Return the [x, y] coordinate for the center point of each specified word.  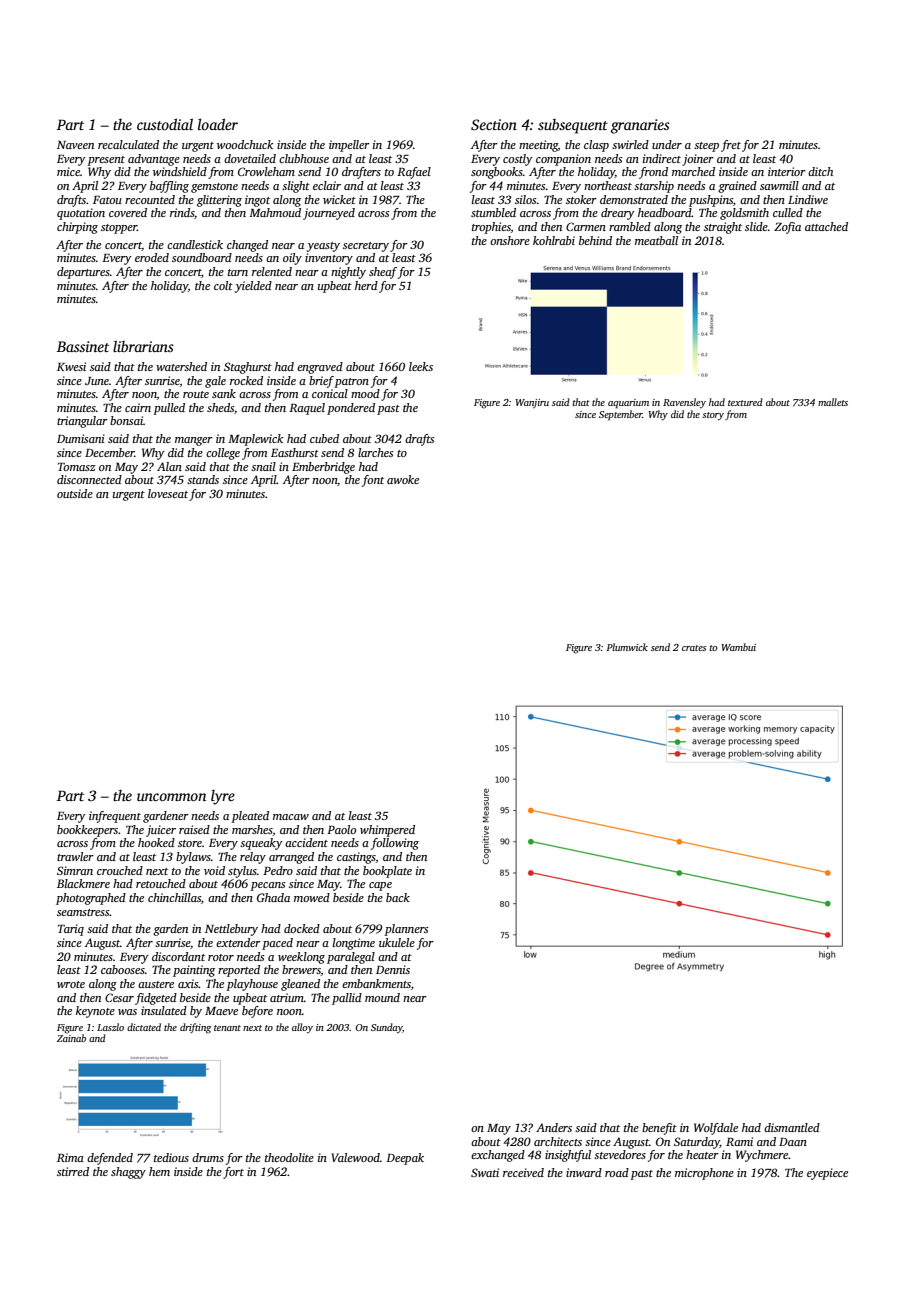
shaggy [128, 1173]
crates [694, 648]
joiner [698, 160]
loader [218, 124]
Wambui [738, 647]
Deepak [405, 1159]
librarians [143, 346]
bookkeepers [87, 831]
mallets [833, 402]
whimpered [387, 831]
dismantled [792, 1127]
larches [375, 452]
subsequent [573, 126]
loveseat [168, 493]
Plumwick [627, 647]
